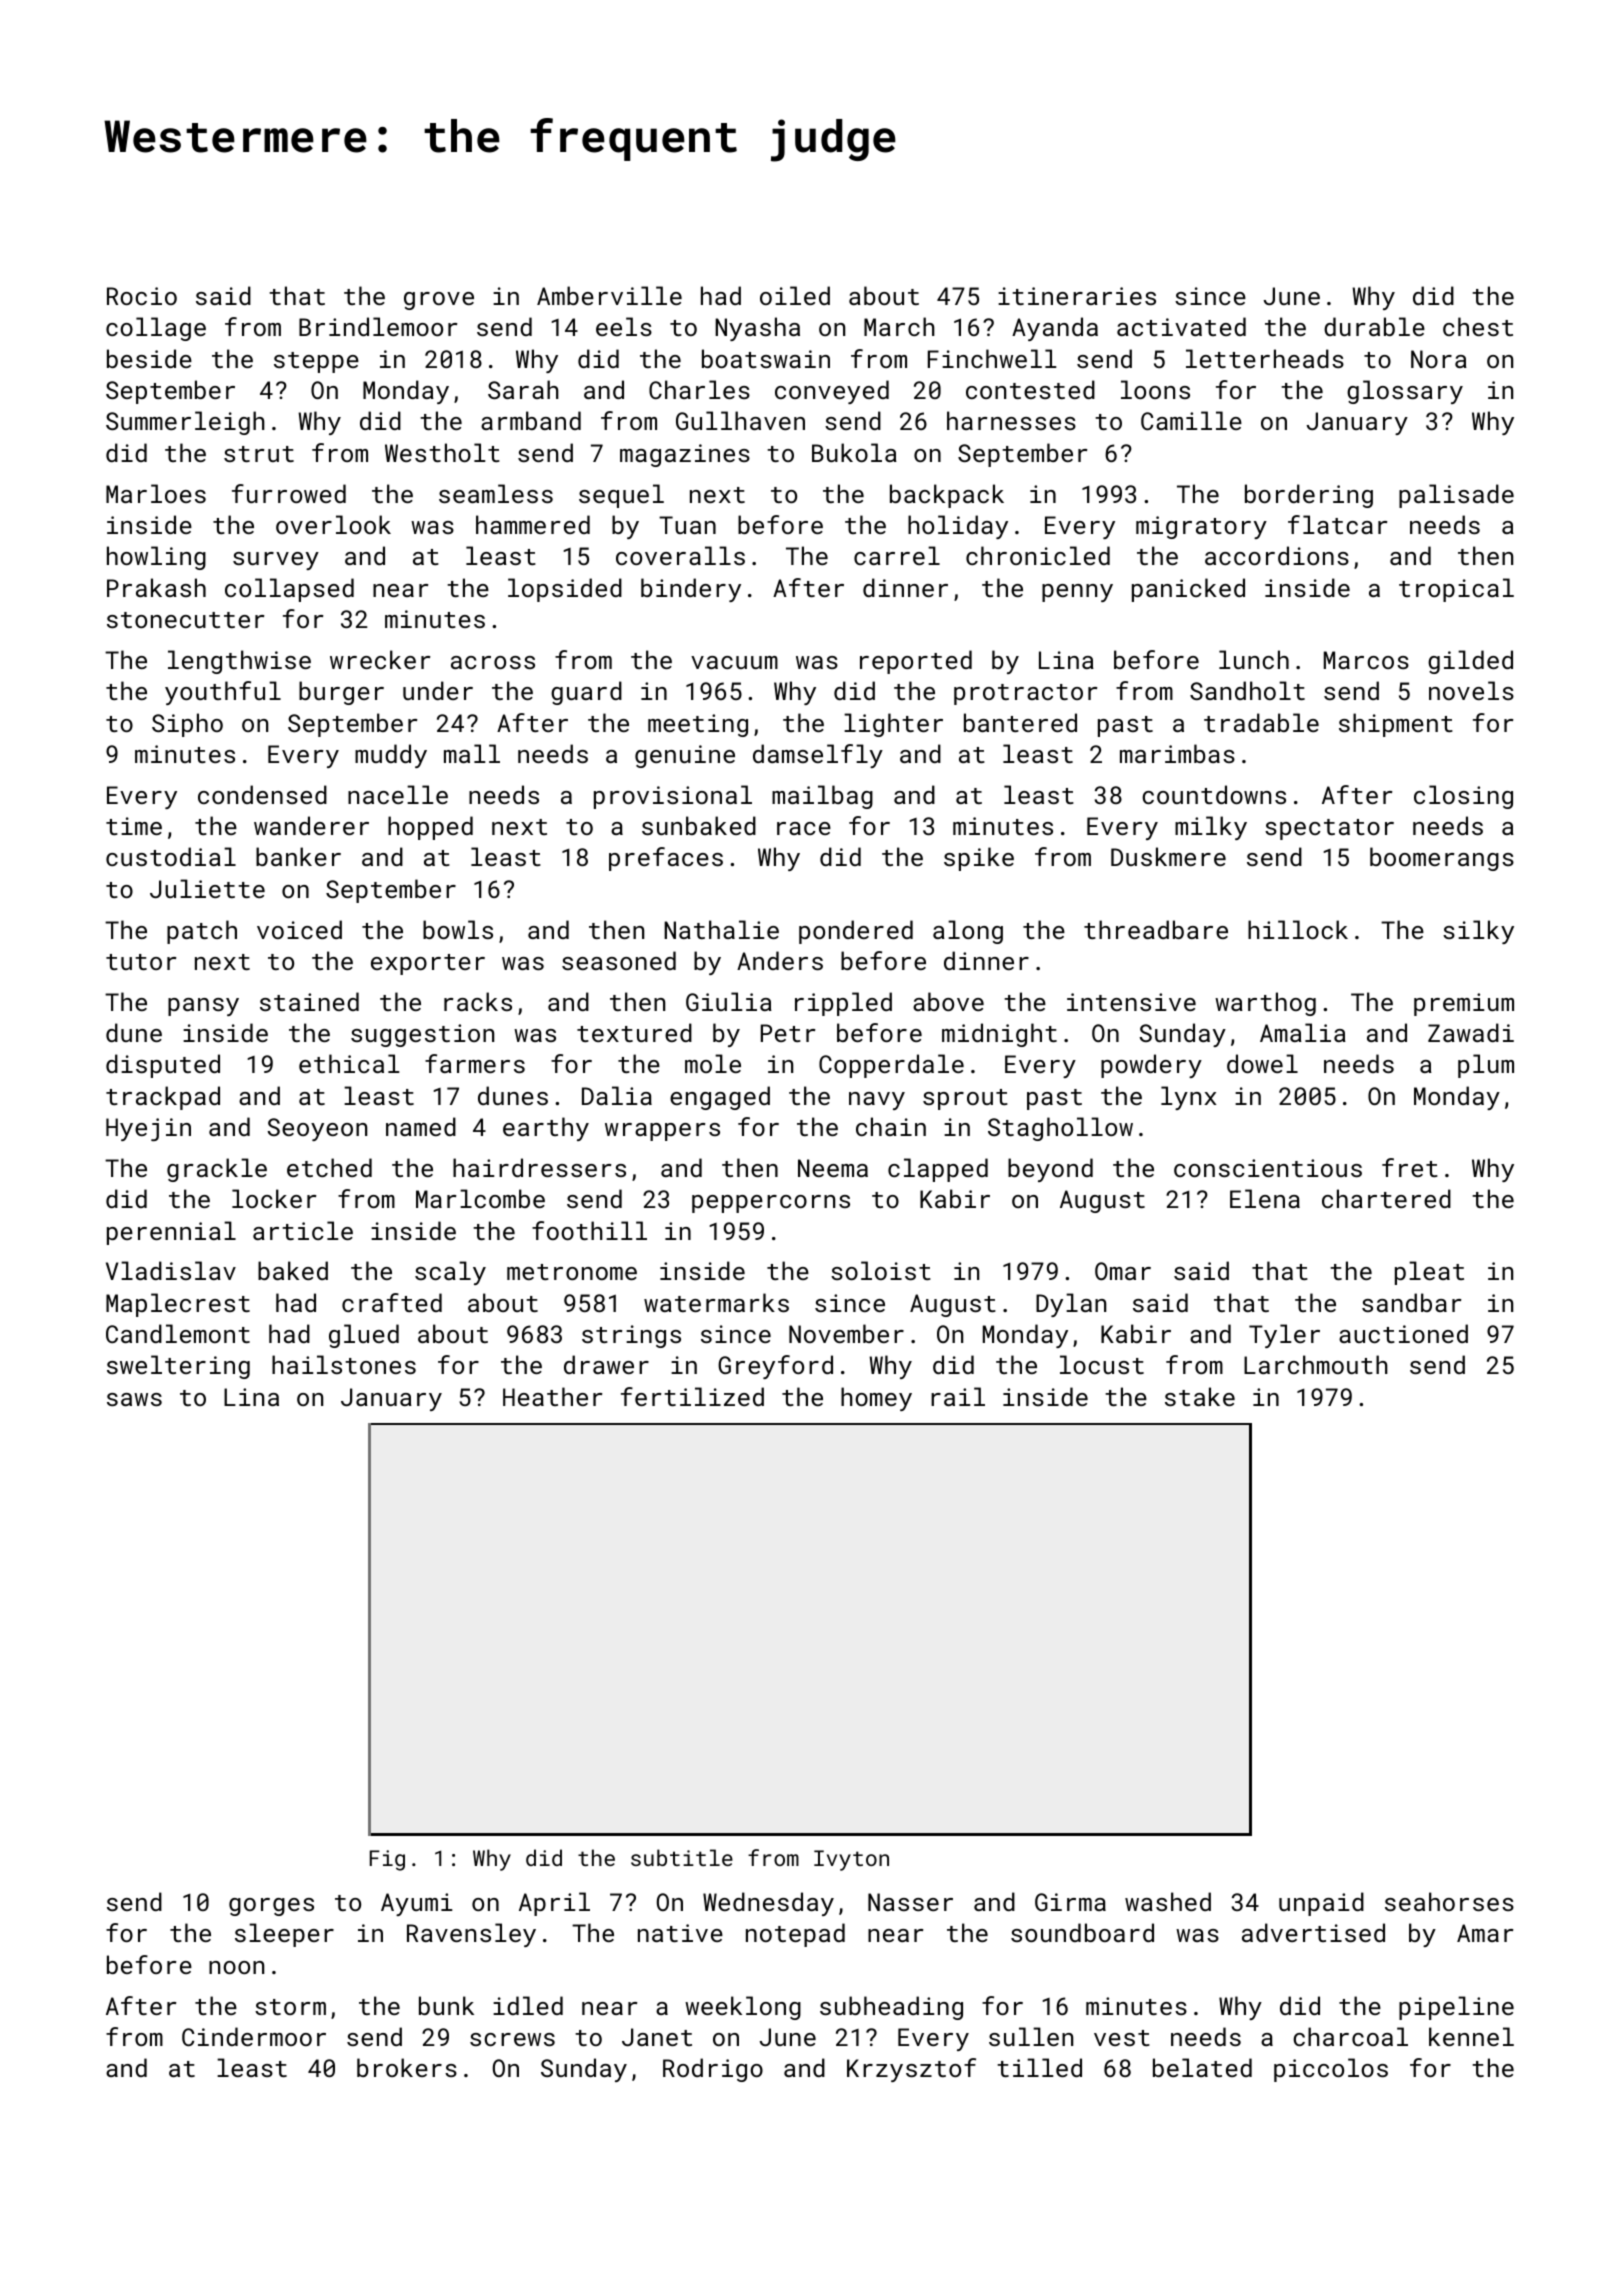 The height and width of the page is (2292, 1620). Describe the element at coordinates (439, 301) in the page. I see `grove` at that location.
